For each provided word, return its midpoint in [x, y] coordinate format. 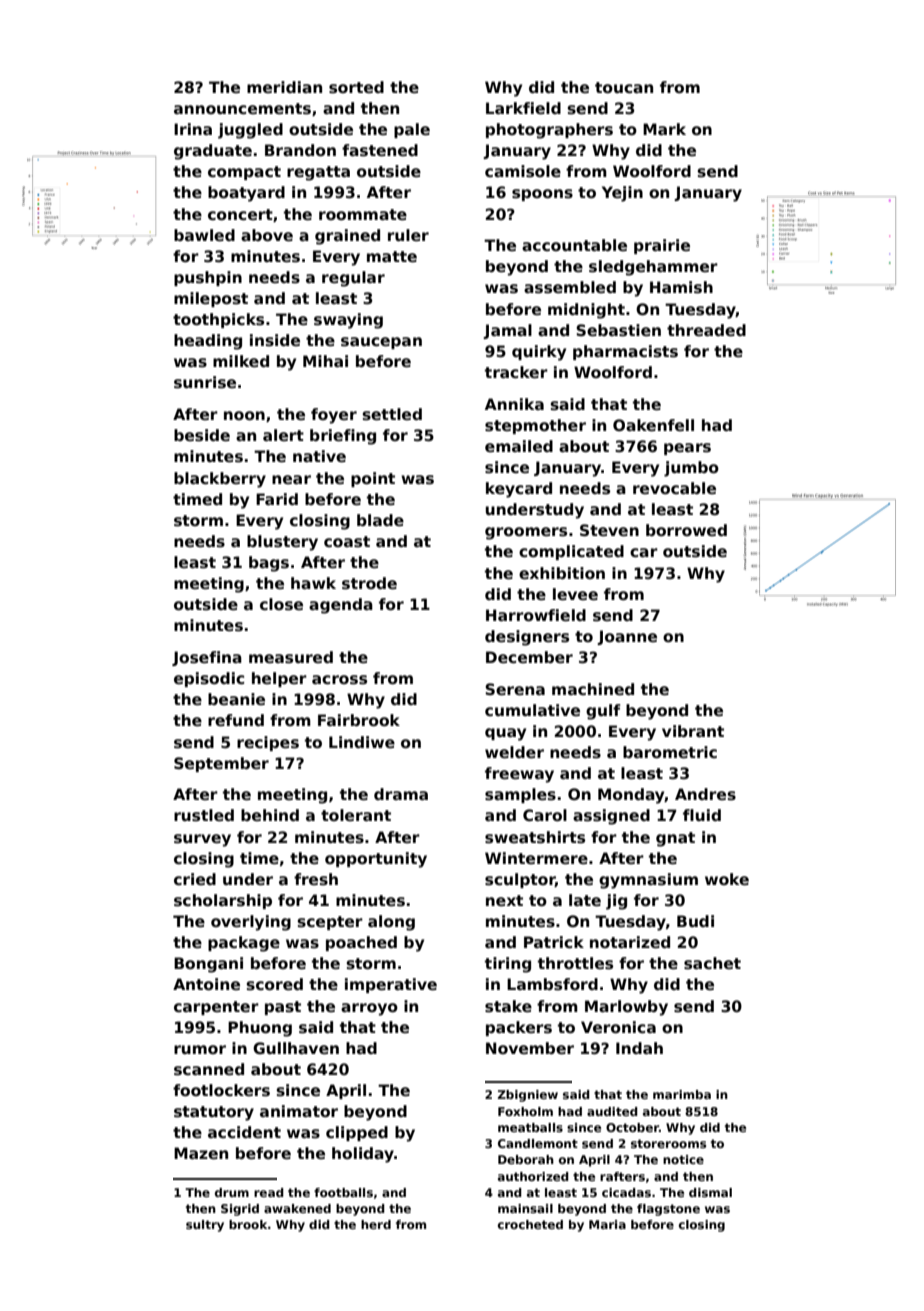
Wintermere [536, 858]
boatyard [246, 194]
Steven [609, 530]
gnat [675, 839]
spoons [542, 195]
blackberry [220, 480]
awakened [297, 1208]
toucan [624, 87]
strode [369, 583]
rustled [204, 815]
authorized [533, 1176]
